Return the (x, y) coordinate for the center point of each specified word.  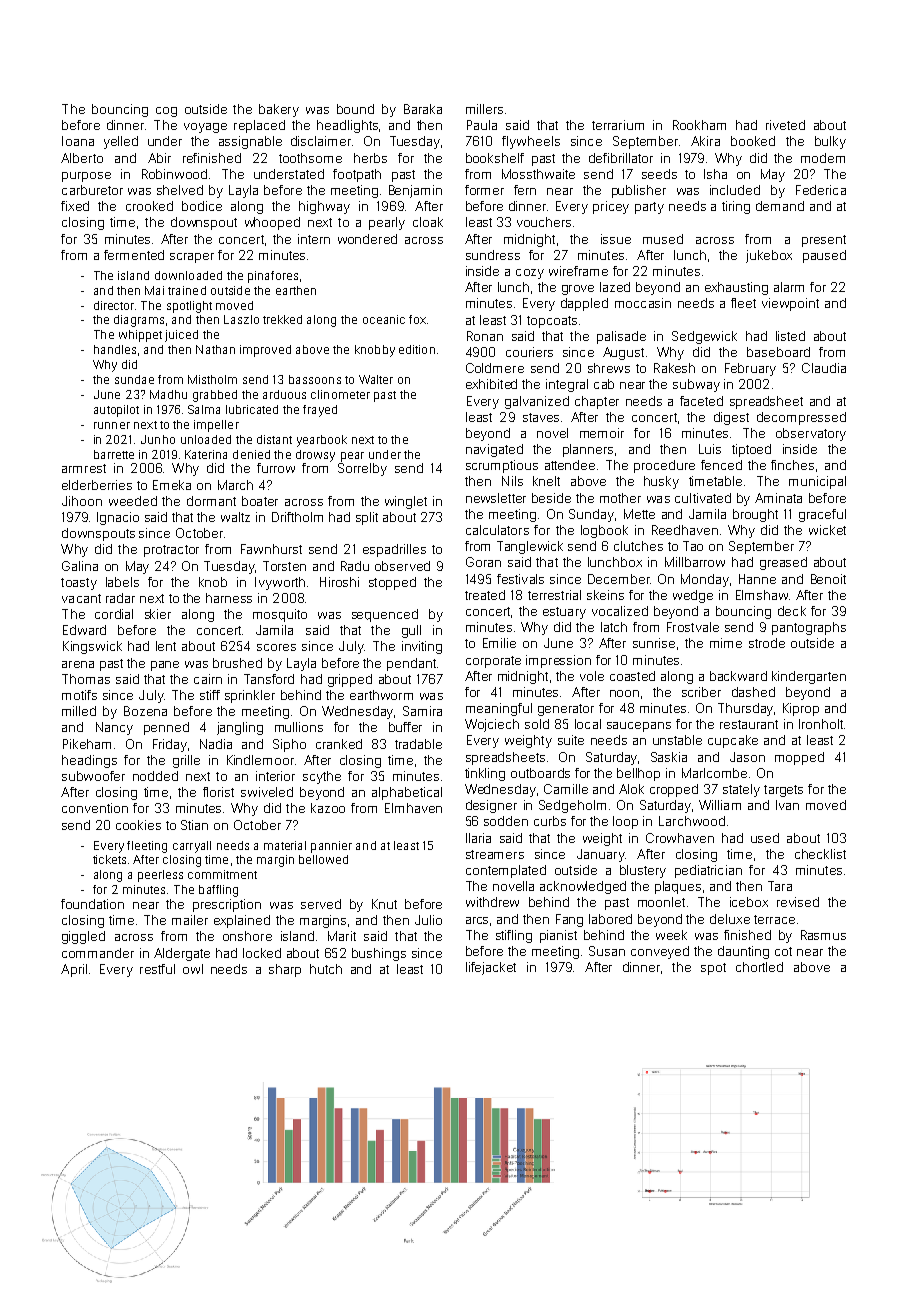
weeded (133, 501)
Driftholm (297, 517)
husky (661, 482)
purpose (86, 177)
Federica (821, 190)
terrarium (618, 125)
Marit (342, 936)
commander (98, 953)
